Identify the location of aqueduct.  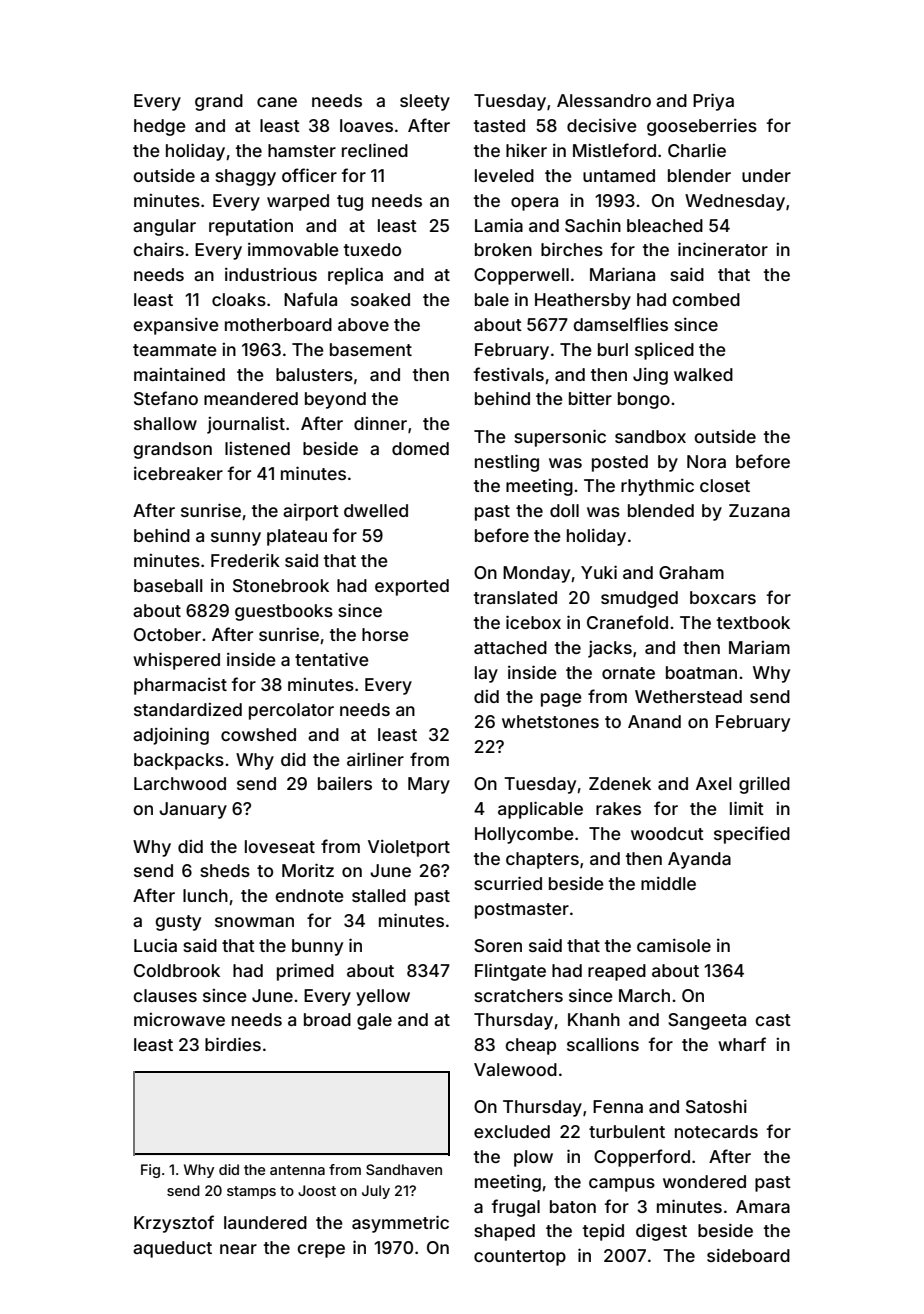
(172, 1249).
